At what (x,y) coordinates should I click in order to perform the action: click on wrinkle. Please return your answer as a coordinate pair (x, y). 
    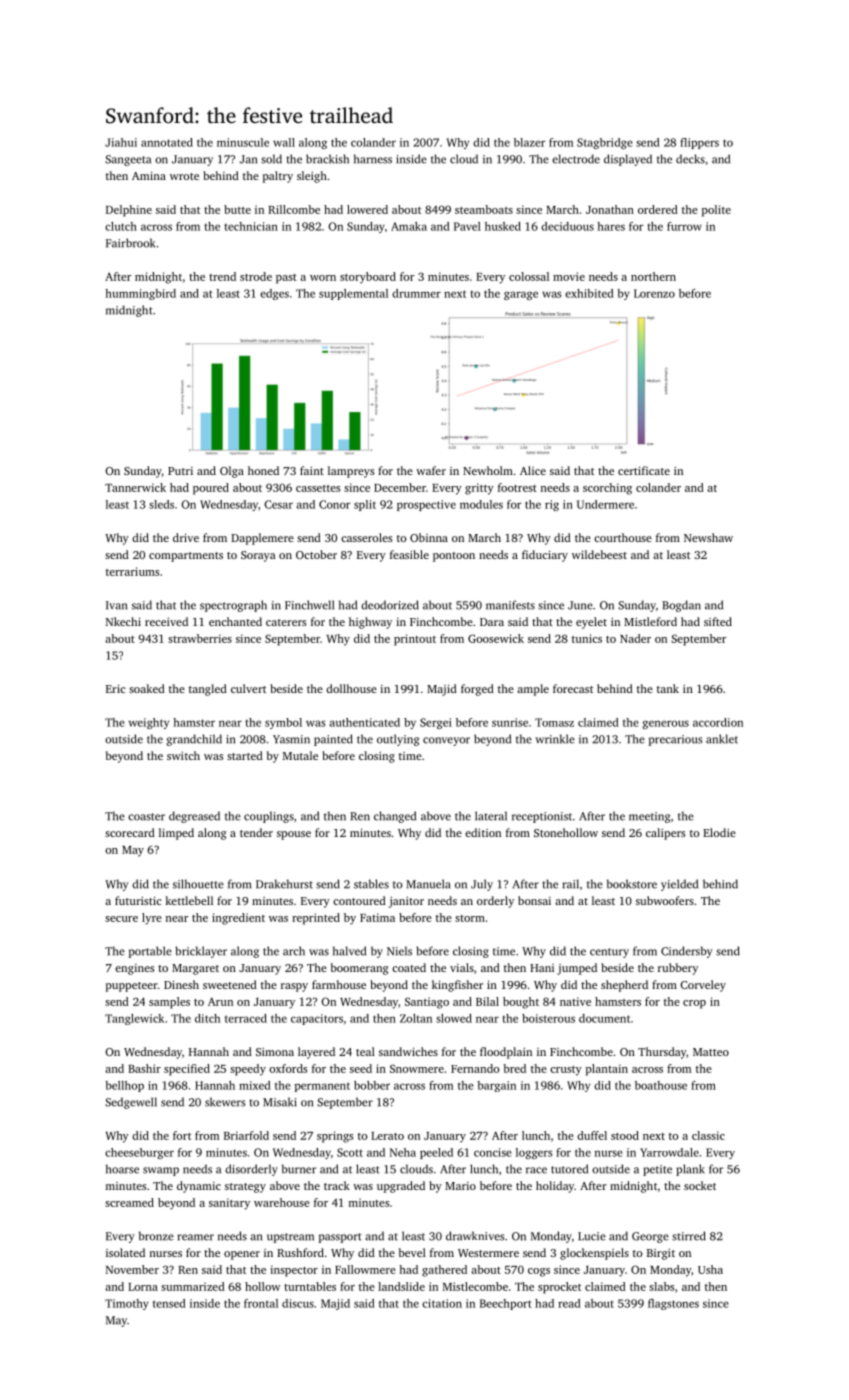
    Looking at the image, I should click on (555, 739).
